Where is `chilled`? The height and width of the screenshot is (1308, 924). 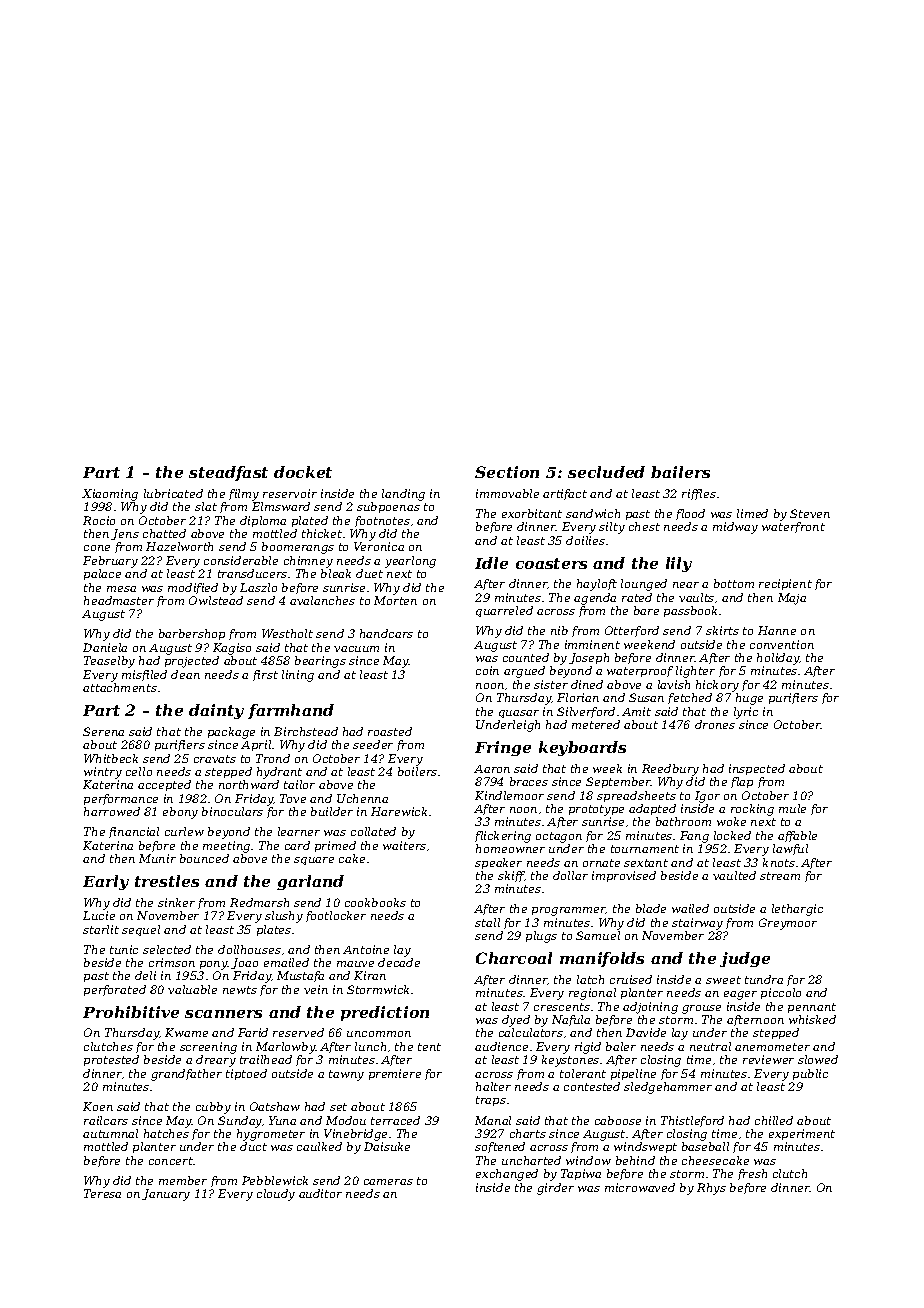
chilled is located at coordinates (774, 1120).
